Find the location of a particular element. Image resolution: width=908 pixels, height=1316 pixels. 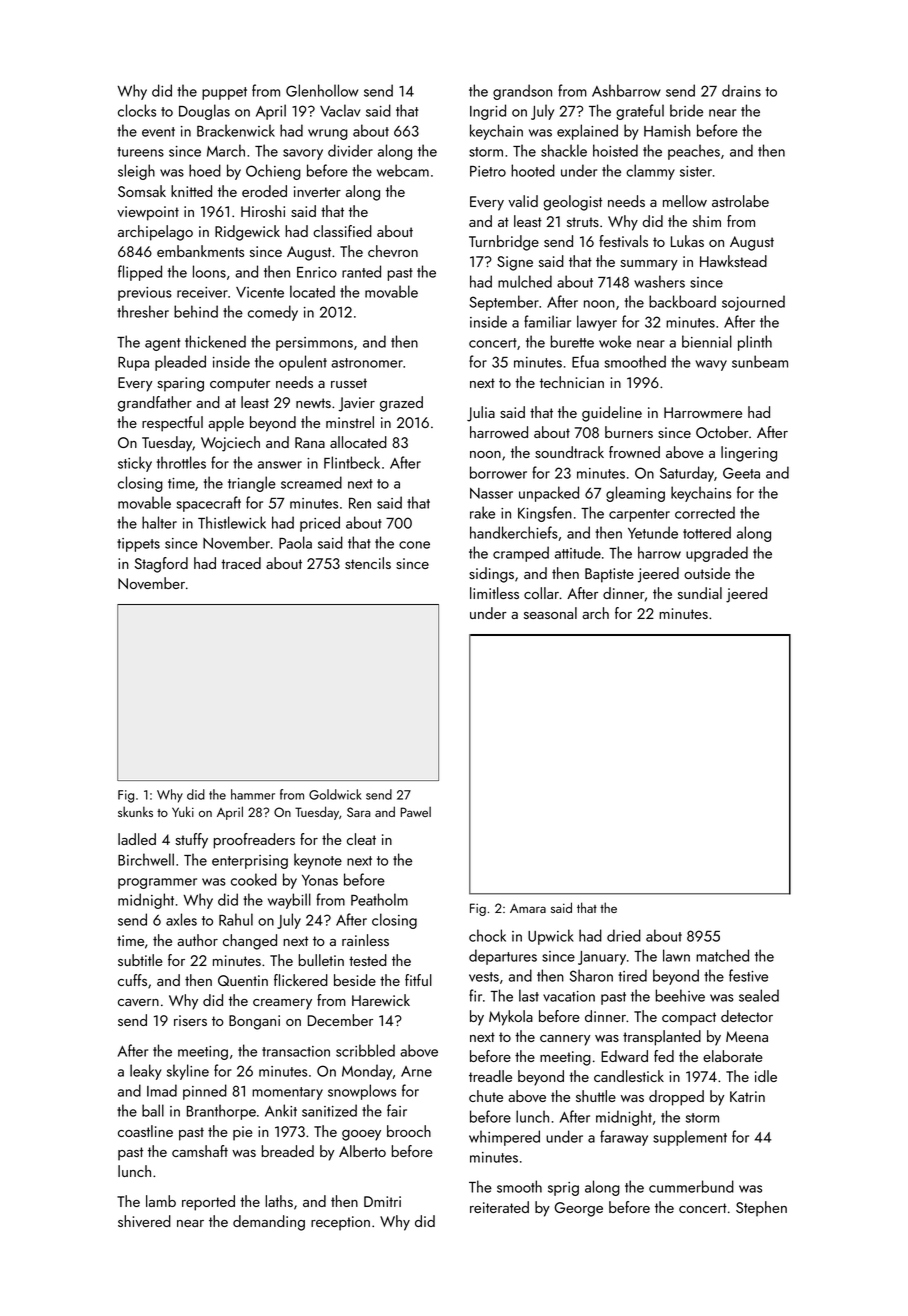

coastline is located at coordinates (145, 1131).
